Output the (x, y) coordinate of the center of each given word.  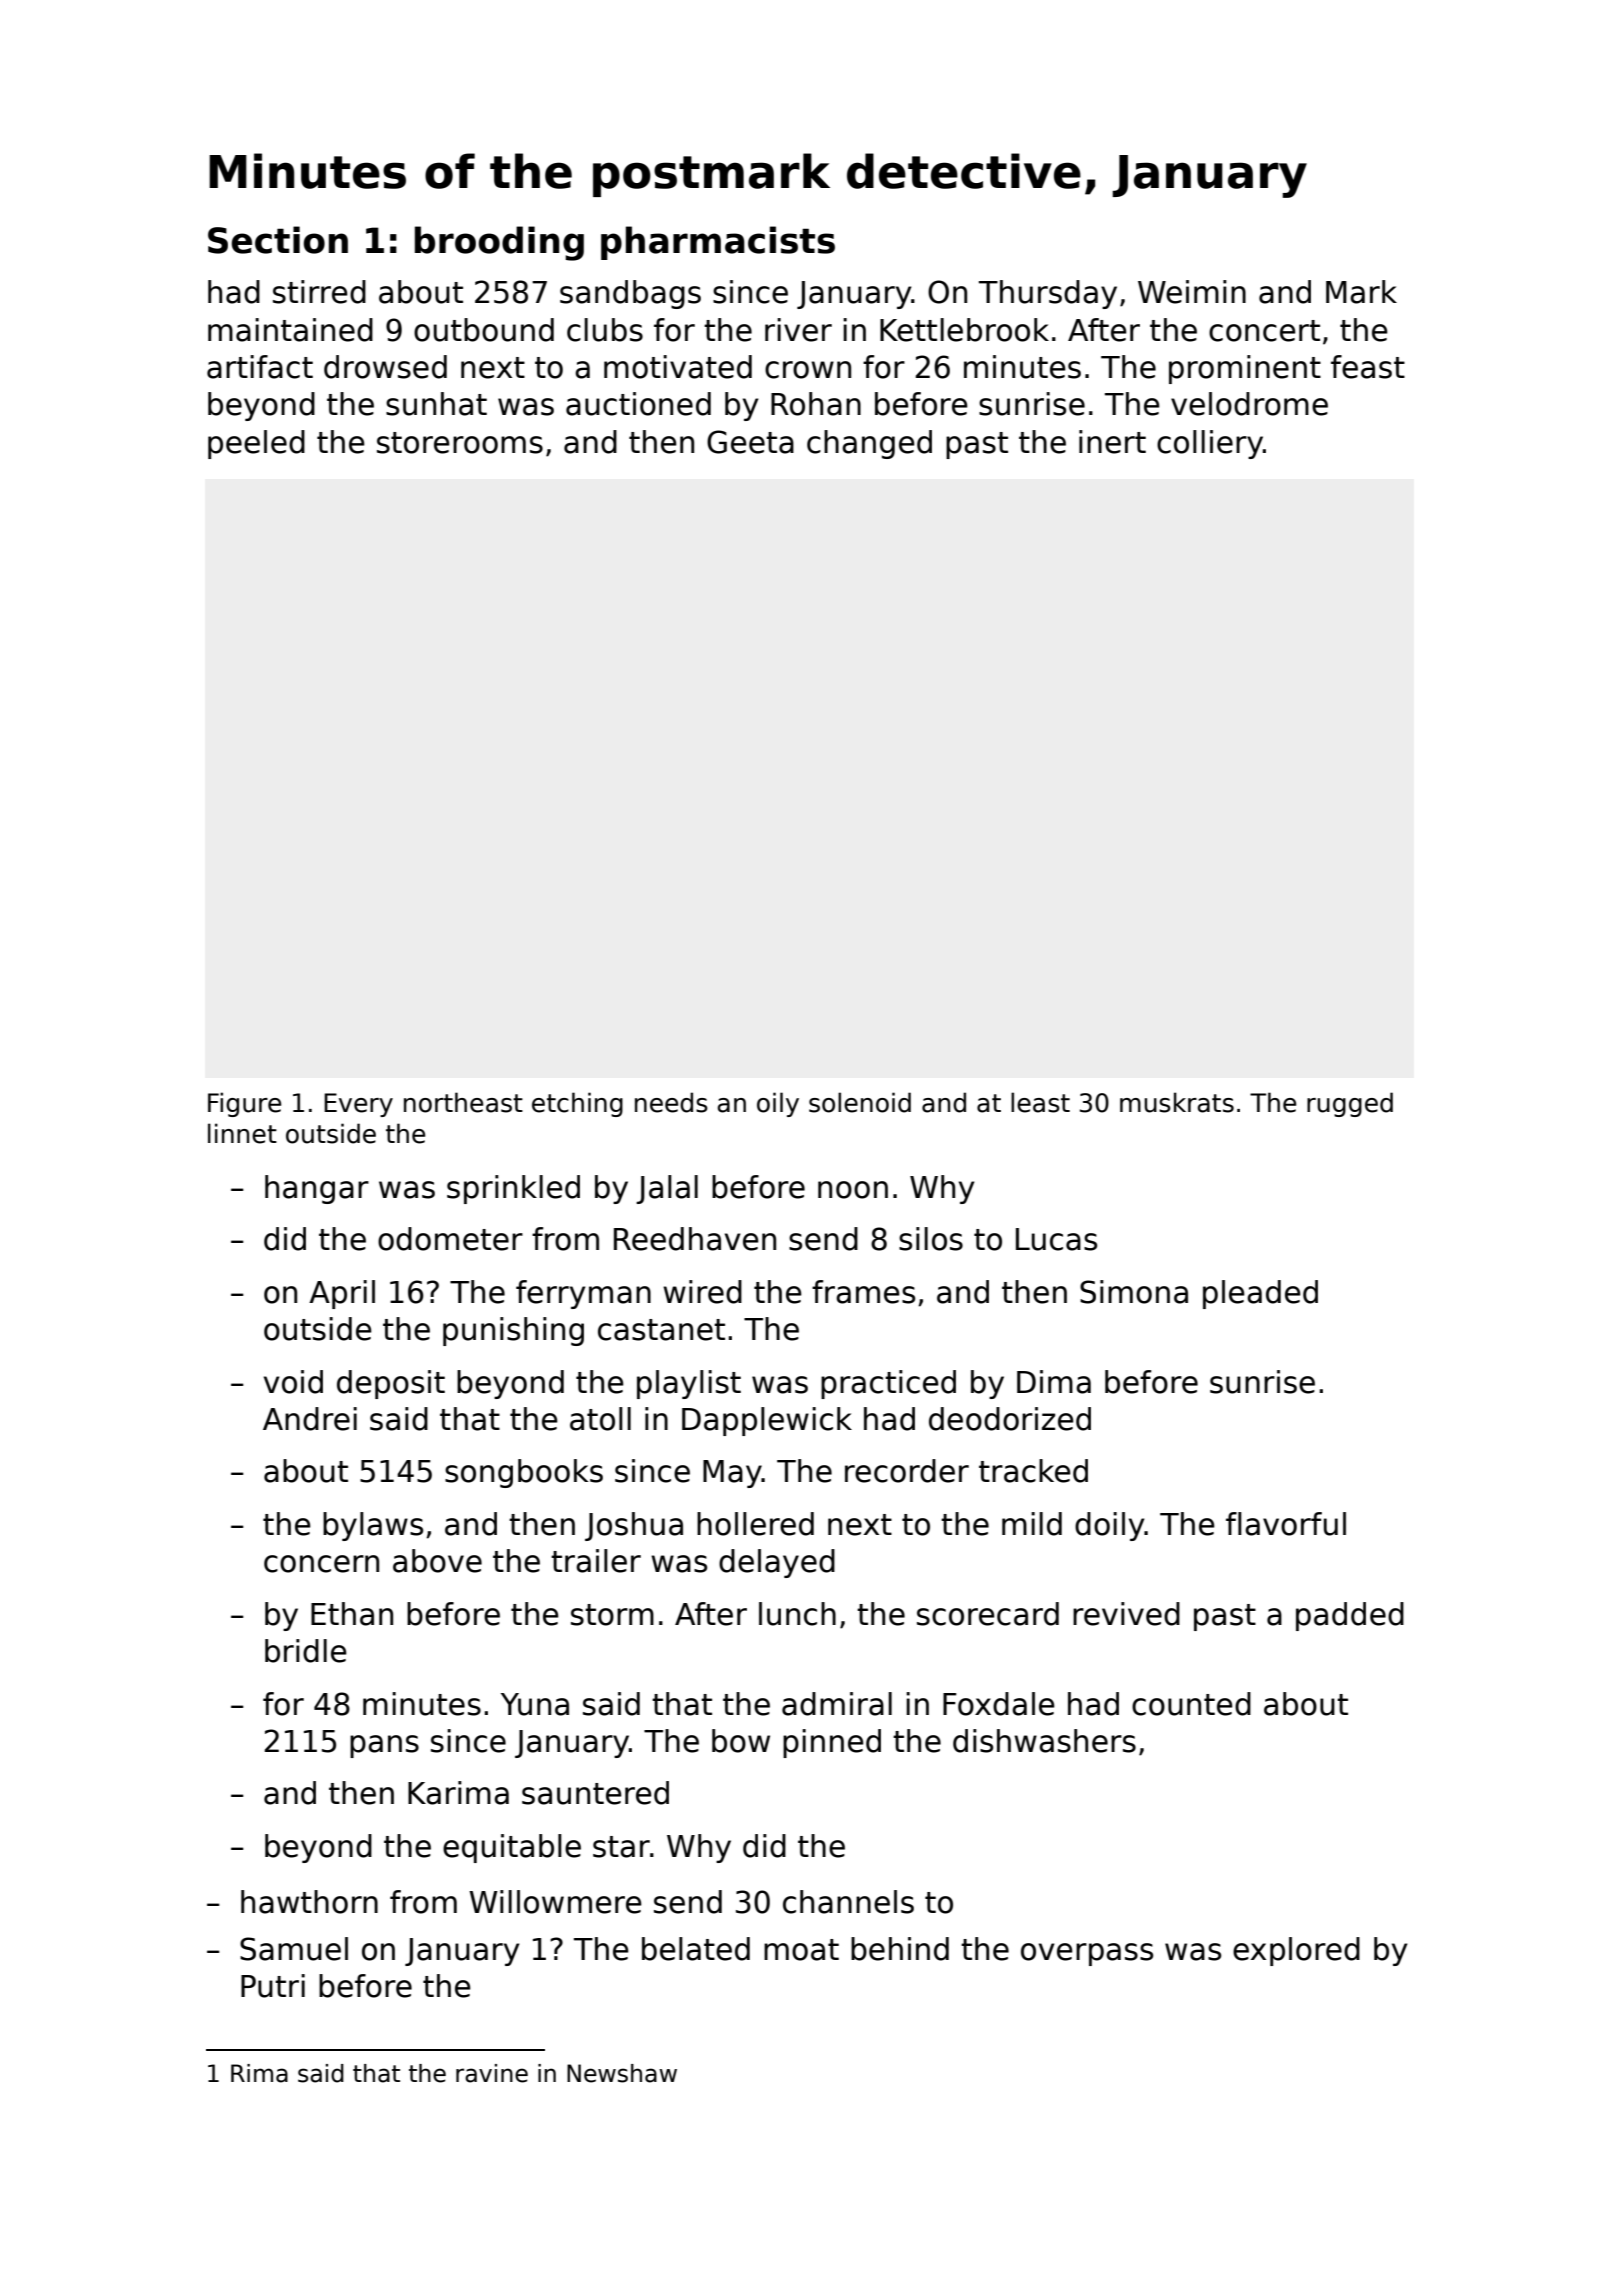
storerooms (460, 443)
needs (671, 1102)
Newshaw (622, 2073)
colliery (1210, 444)
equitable (512, 1848)
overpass (1087, 1954)
